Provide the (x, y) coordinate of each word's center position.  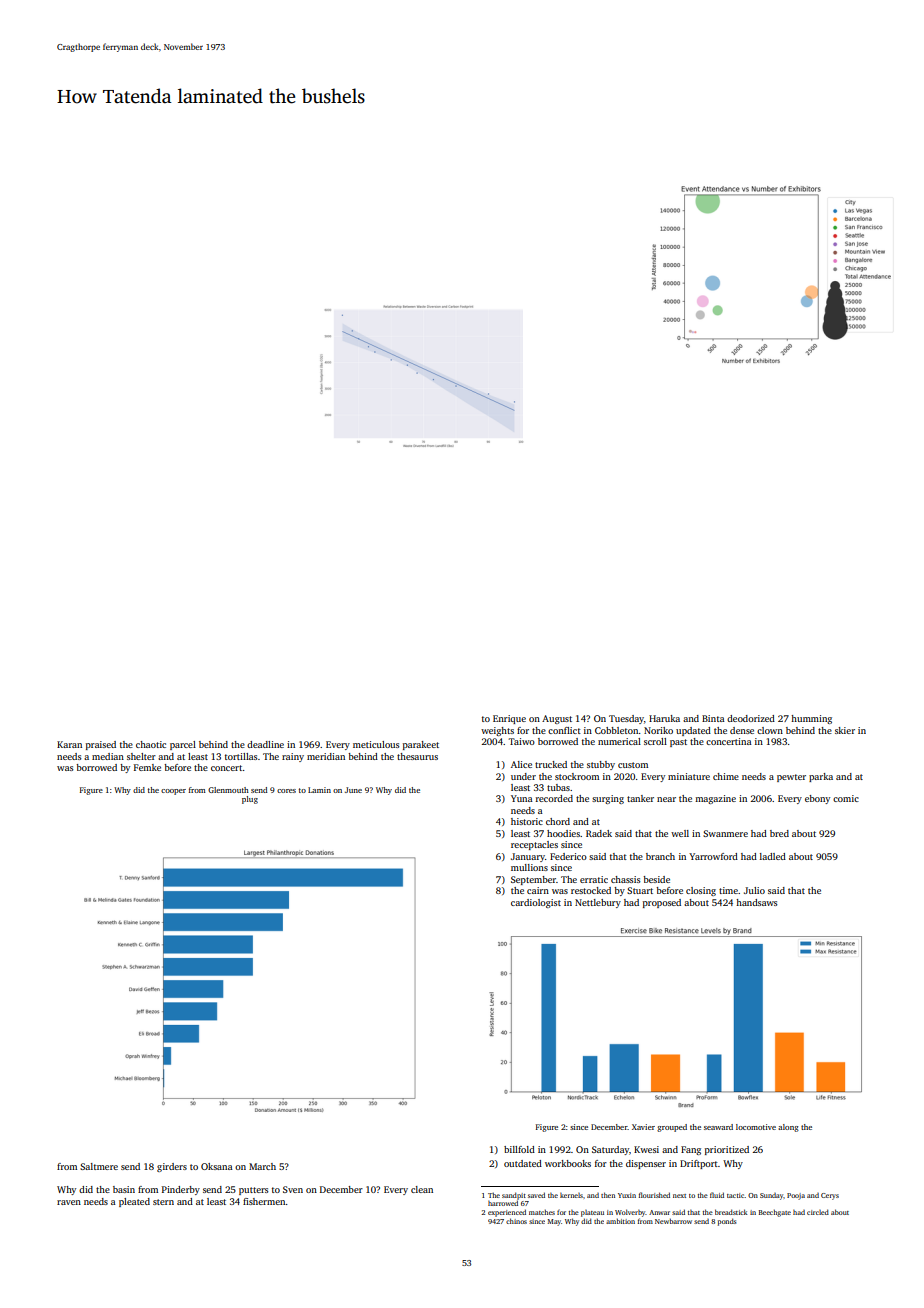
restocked (591, 890)
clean (422, 1189)
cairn (538, 890)
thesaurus (417, 756)
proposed (662, 903)
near (666, 799)
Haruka (664, 718)
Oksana (217, 1166)
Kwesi (646, 1149)
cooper (173, 792)
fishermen (264, 1201)
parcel (183, 745)
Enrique (509, 719)
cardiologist (536, 903)
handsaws (756, 902)
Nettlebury (598, 903)
